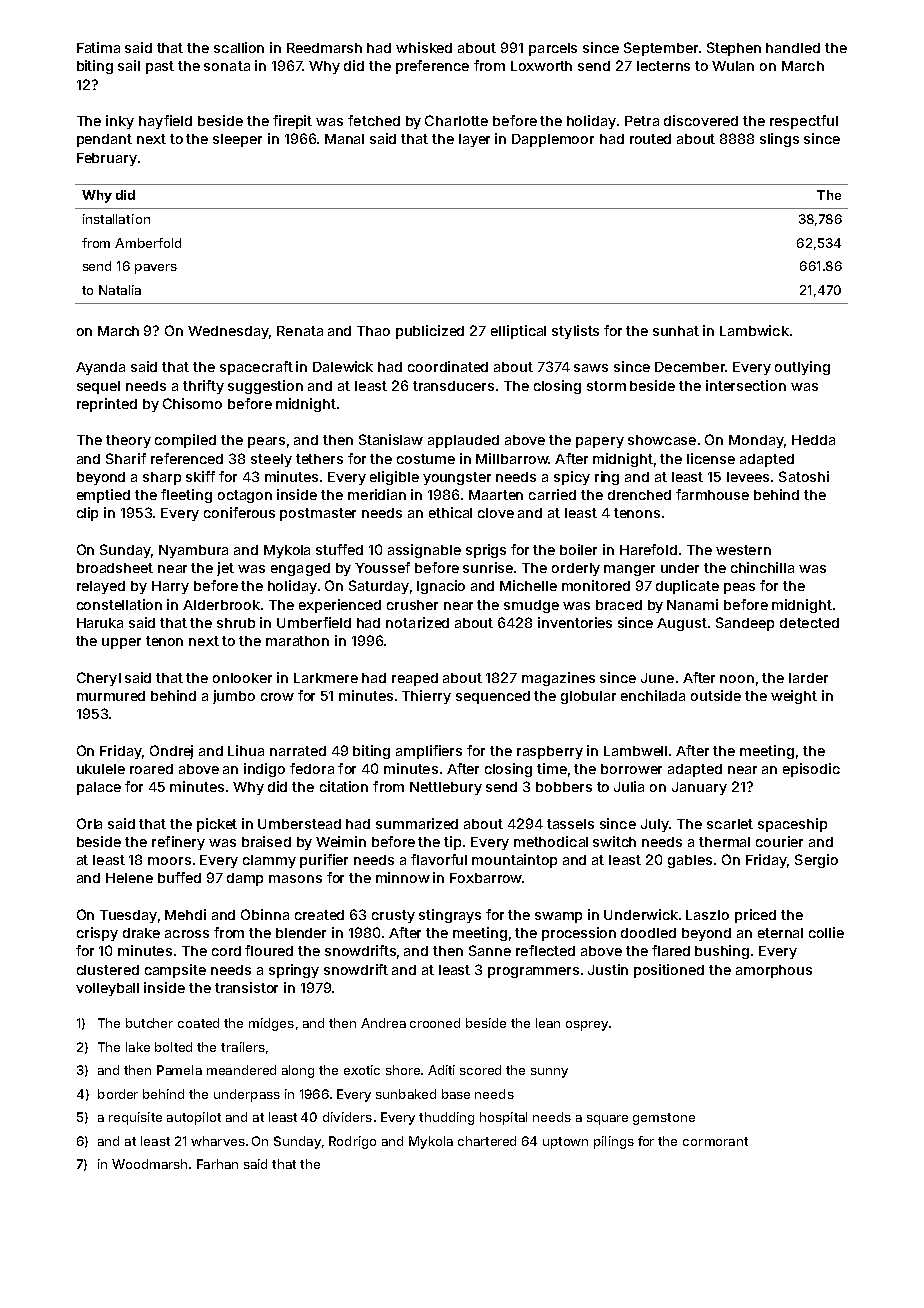 The height and width of the image is (1308, 924). Describe the element at coordinates (107, 159) in the image. I see `February` at that location.
